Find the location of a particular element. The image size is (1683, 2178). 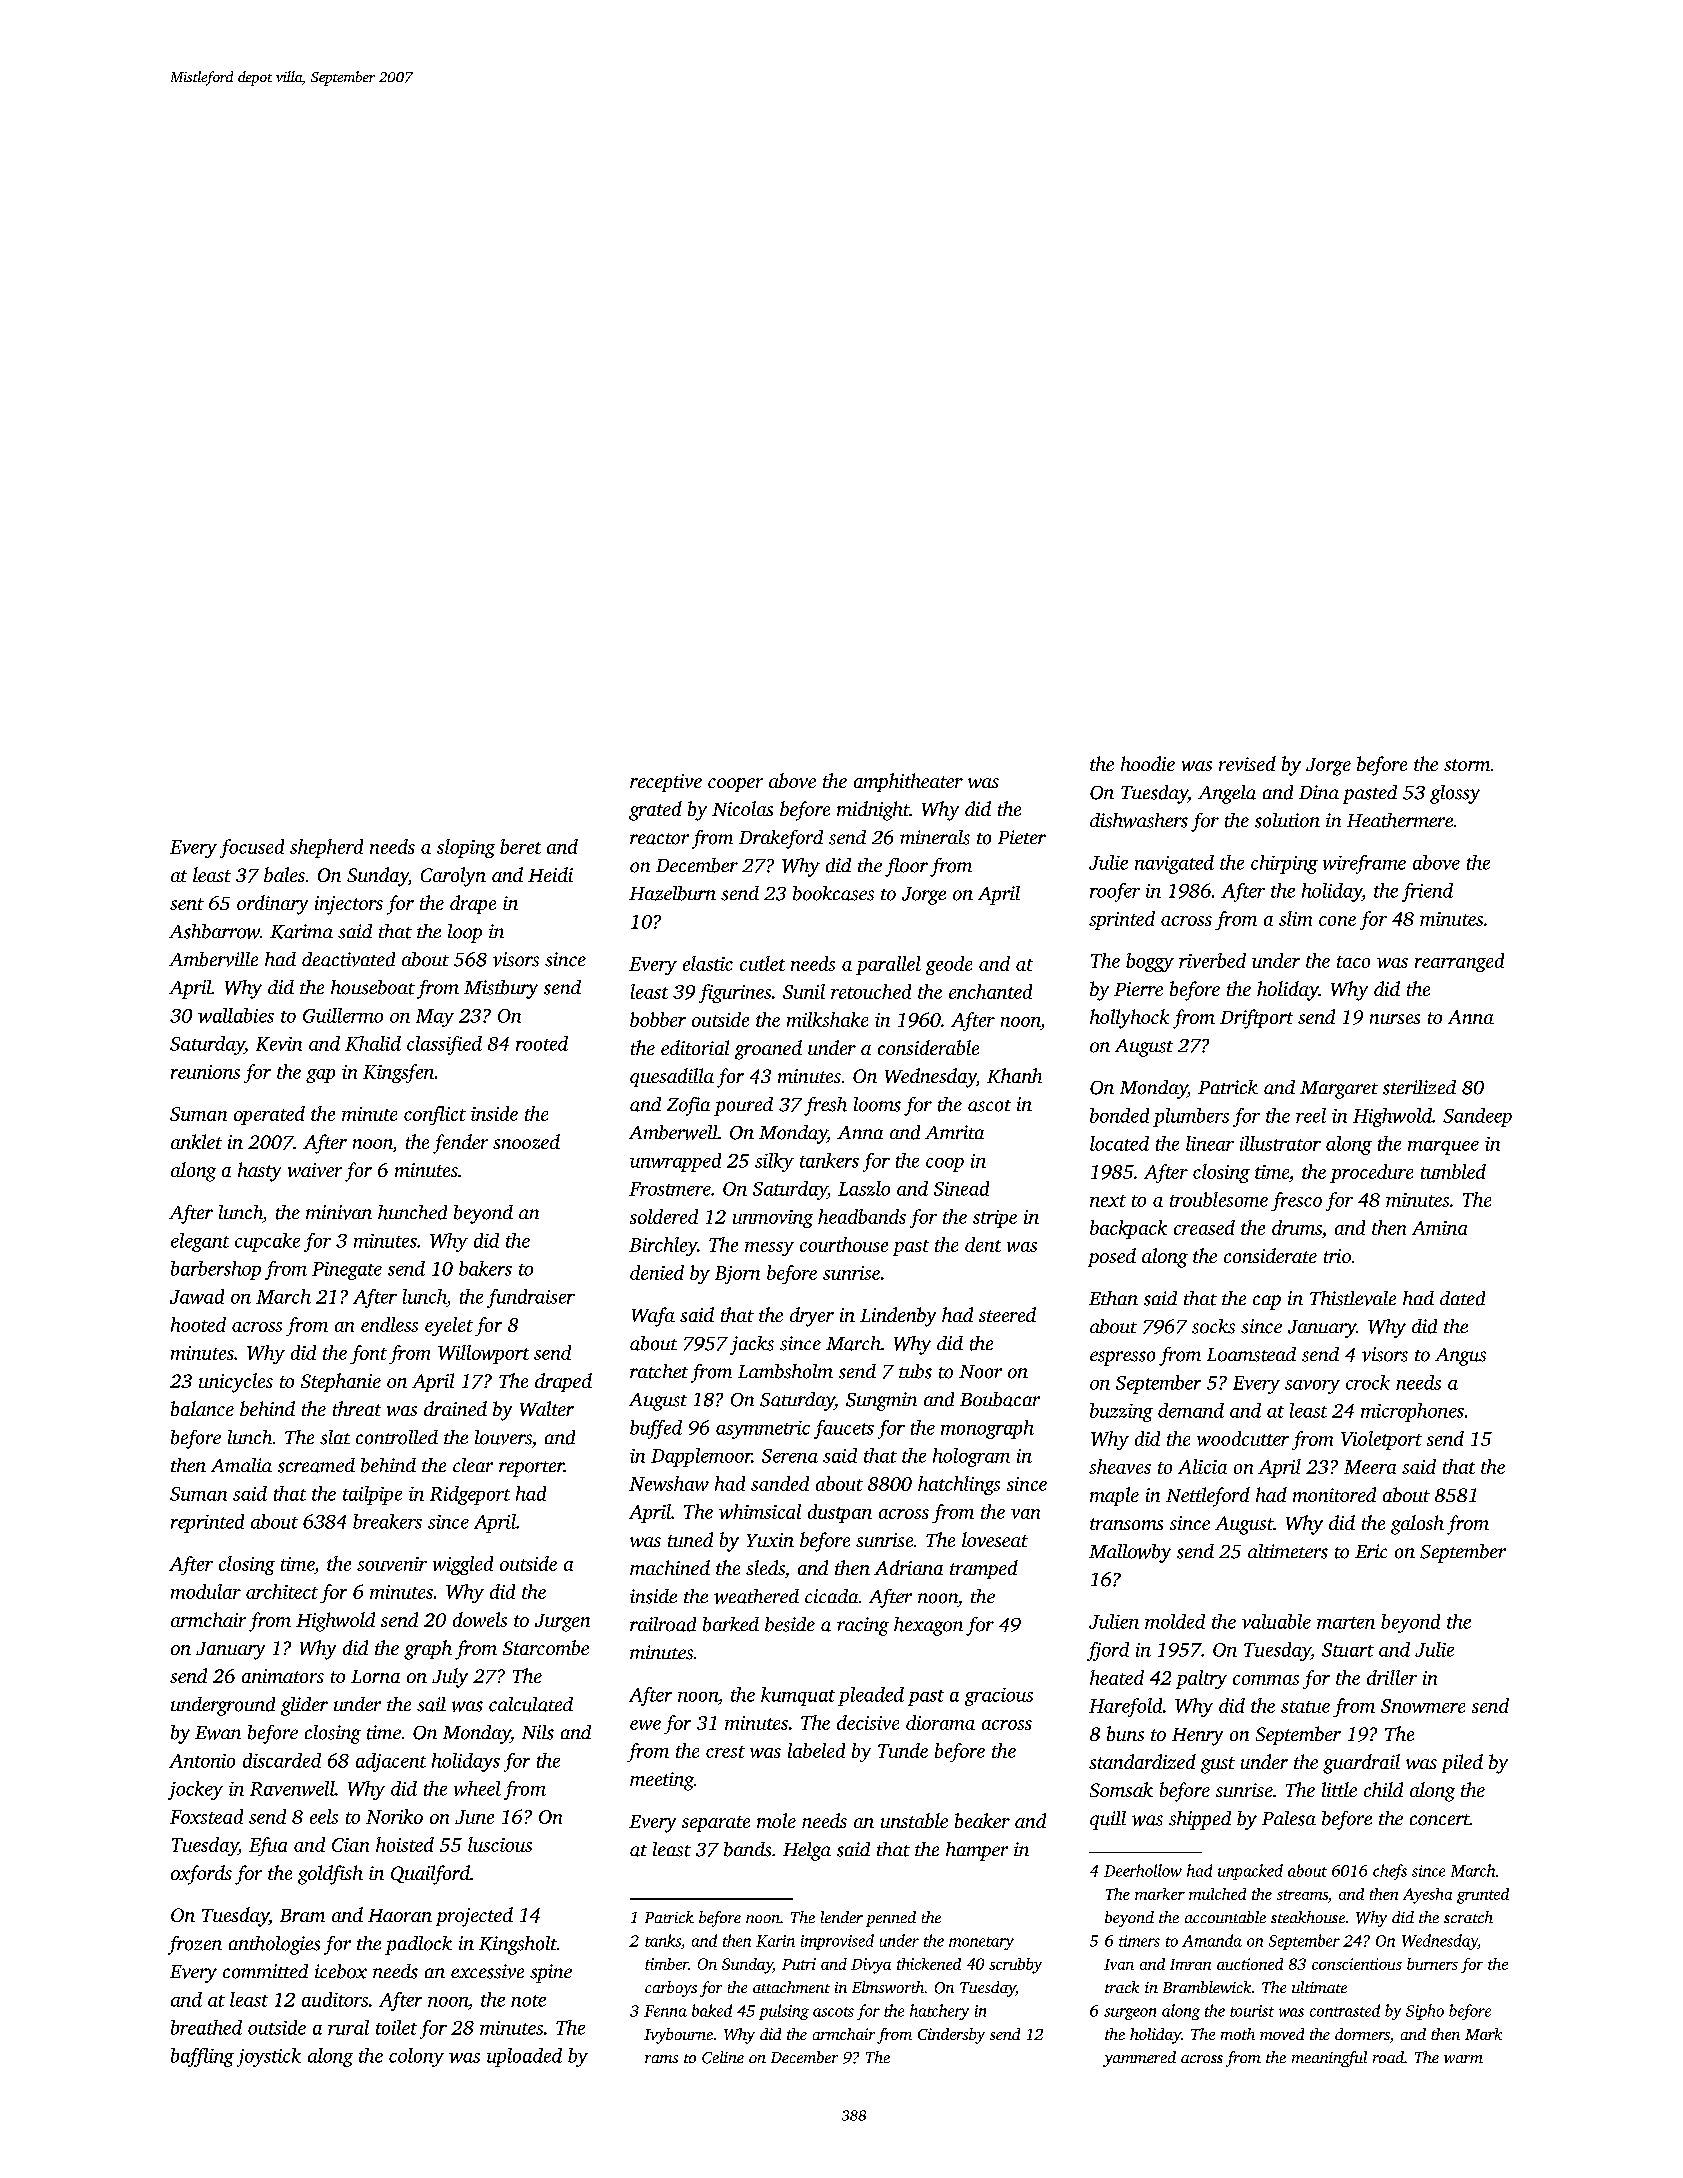

anklet is located at coordinates (196, 1141).
